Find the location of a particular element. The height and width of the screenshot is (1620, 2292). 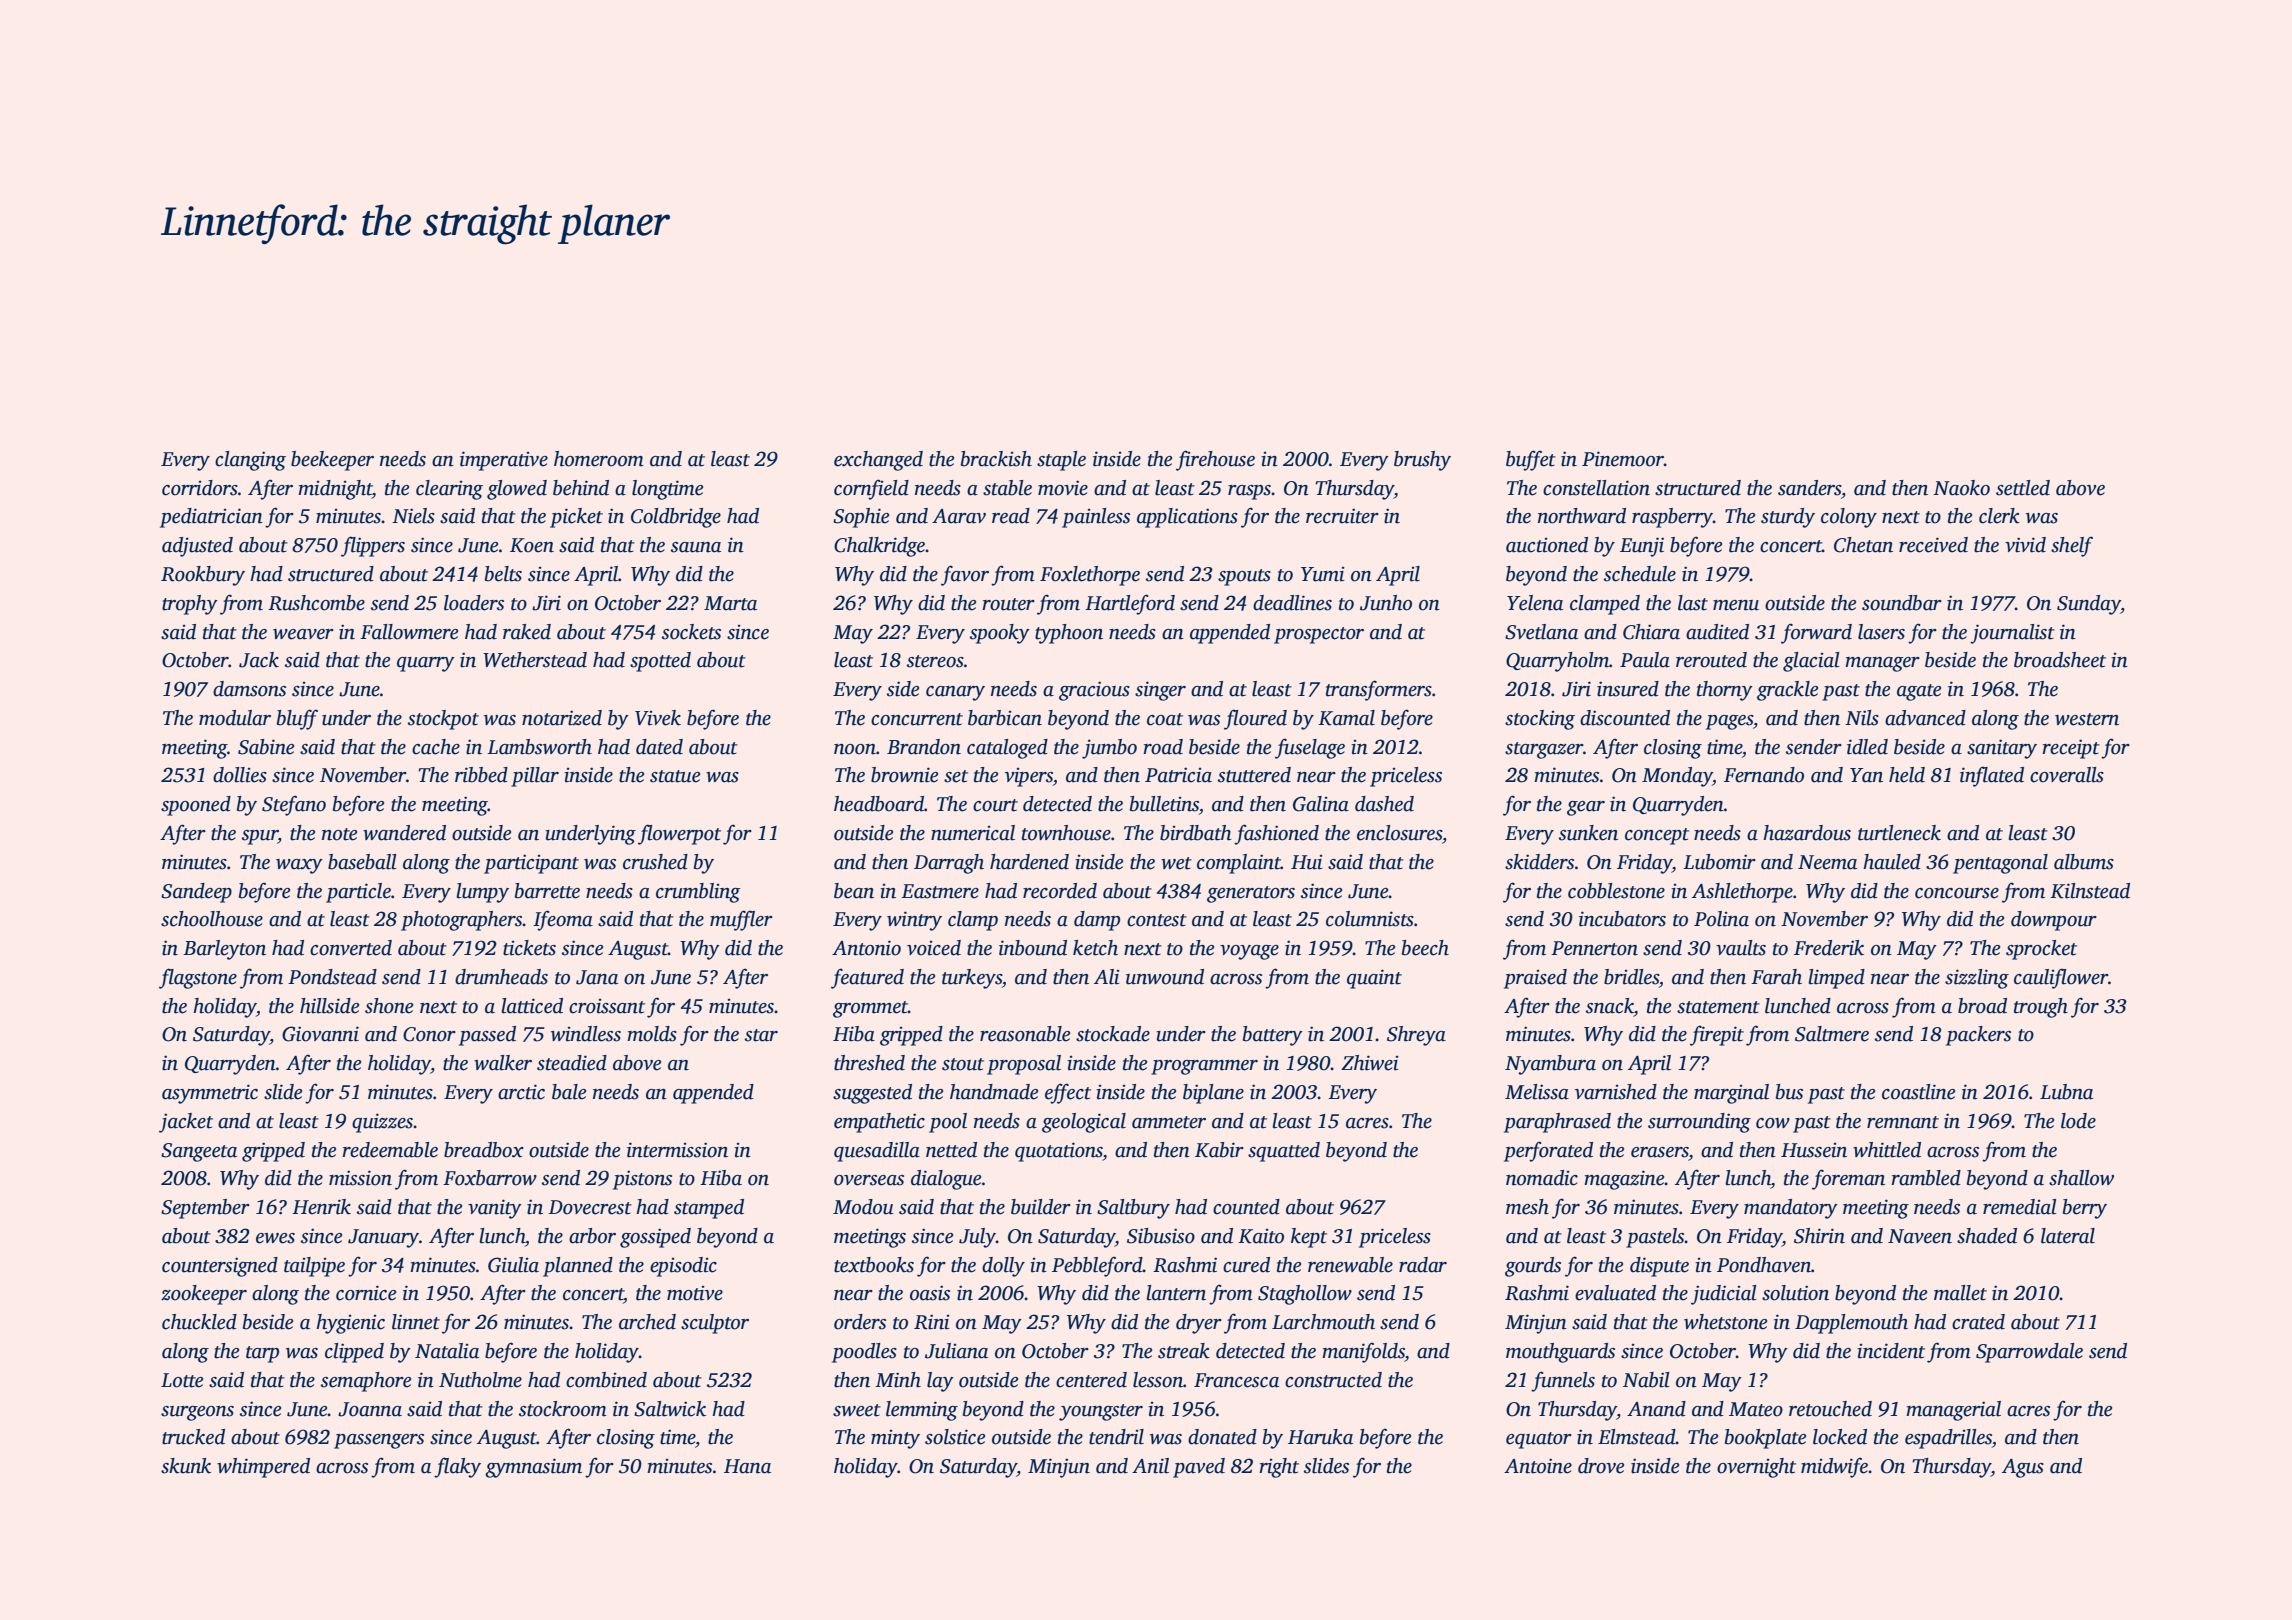

wandered is located at coordinates (404, 833).
